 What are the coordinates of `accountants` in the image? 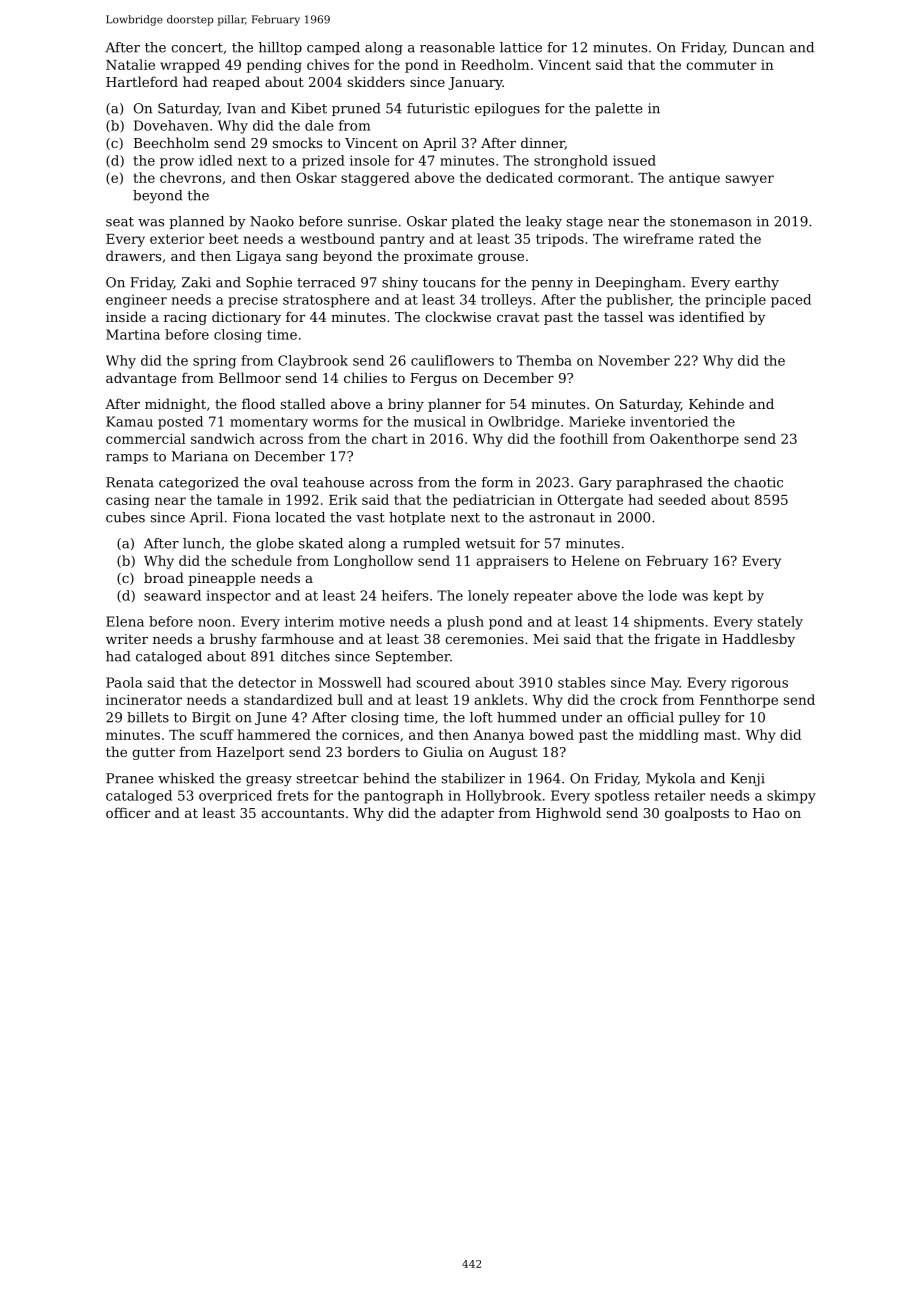 It's located at (302, 813).
